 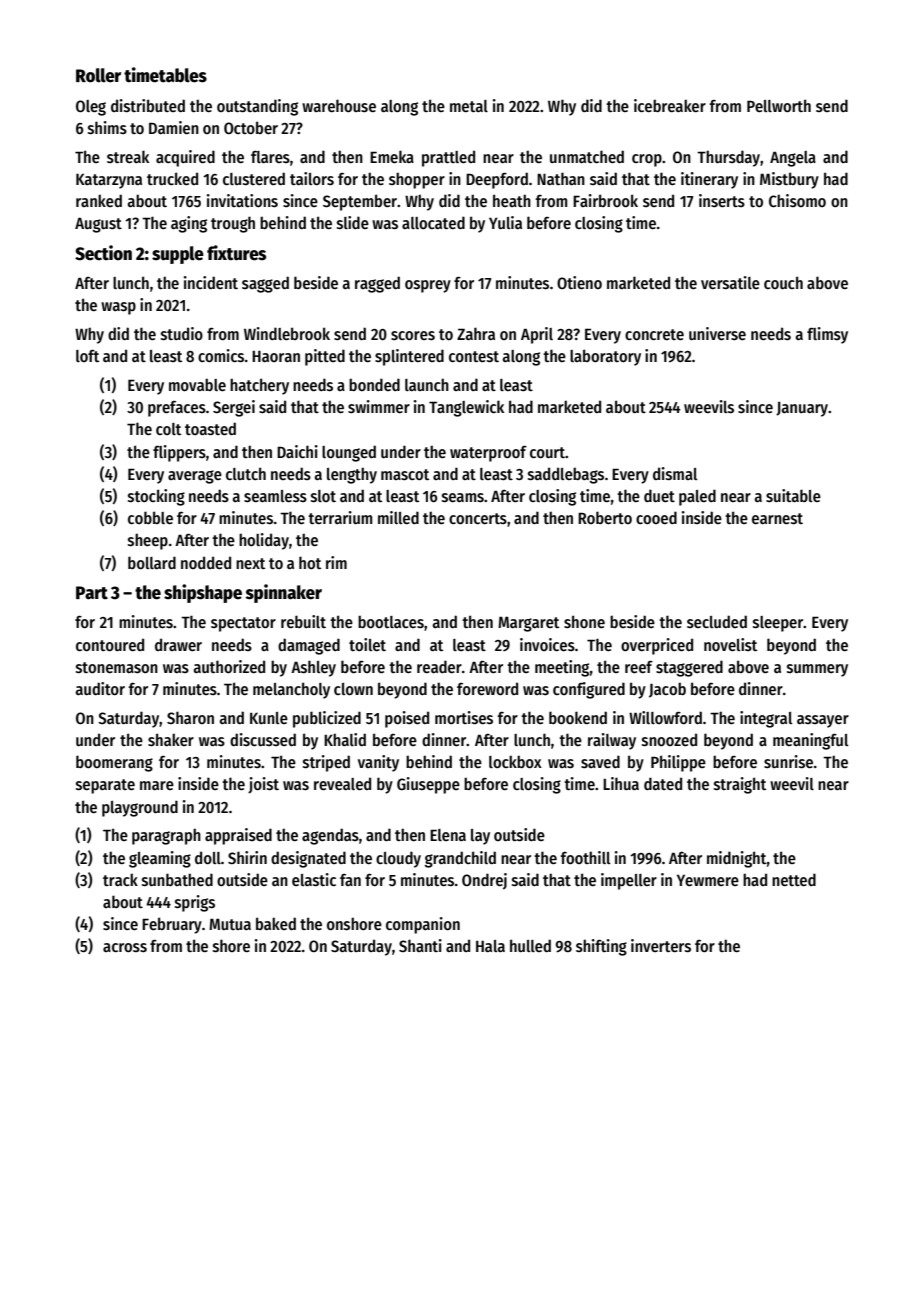 What do you see at coordinates (264, 541) in the screenshot?
I see `holiday` at bounding box center [264, 541].
